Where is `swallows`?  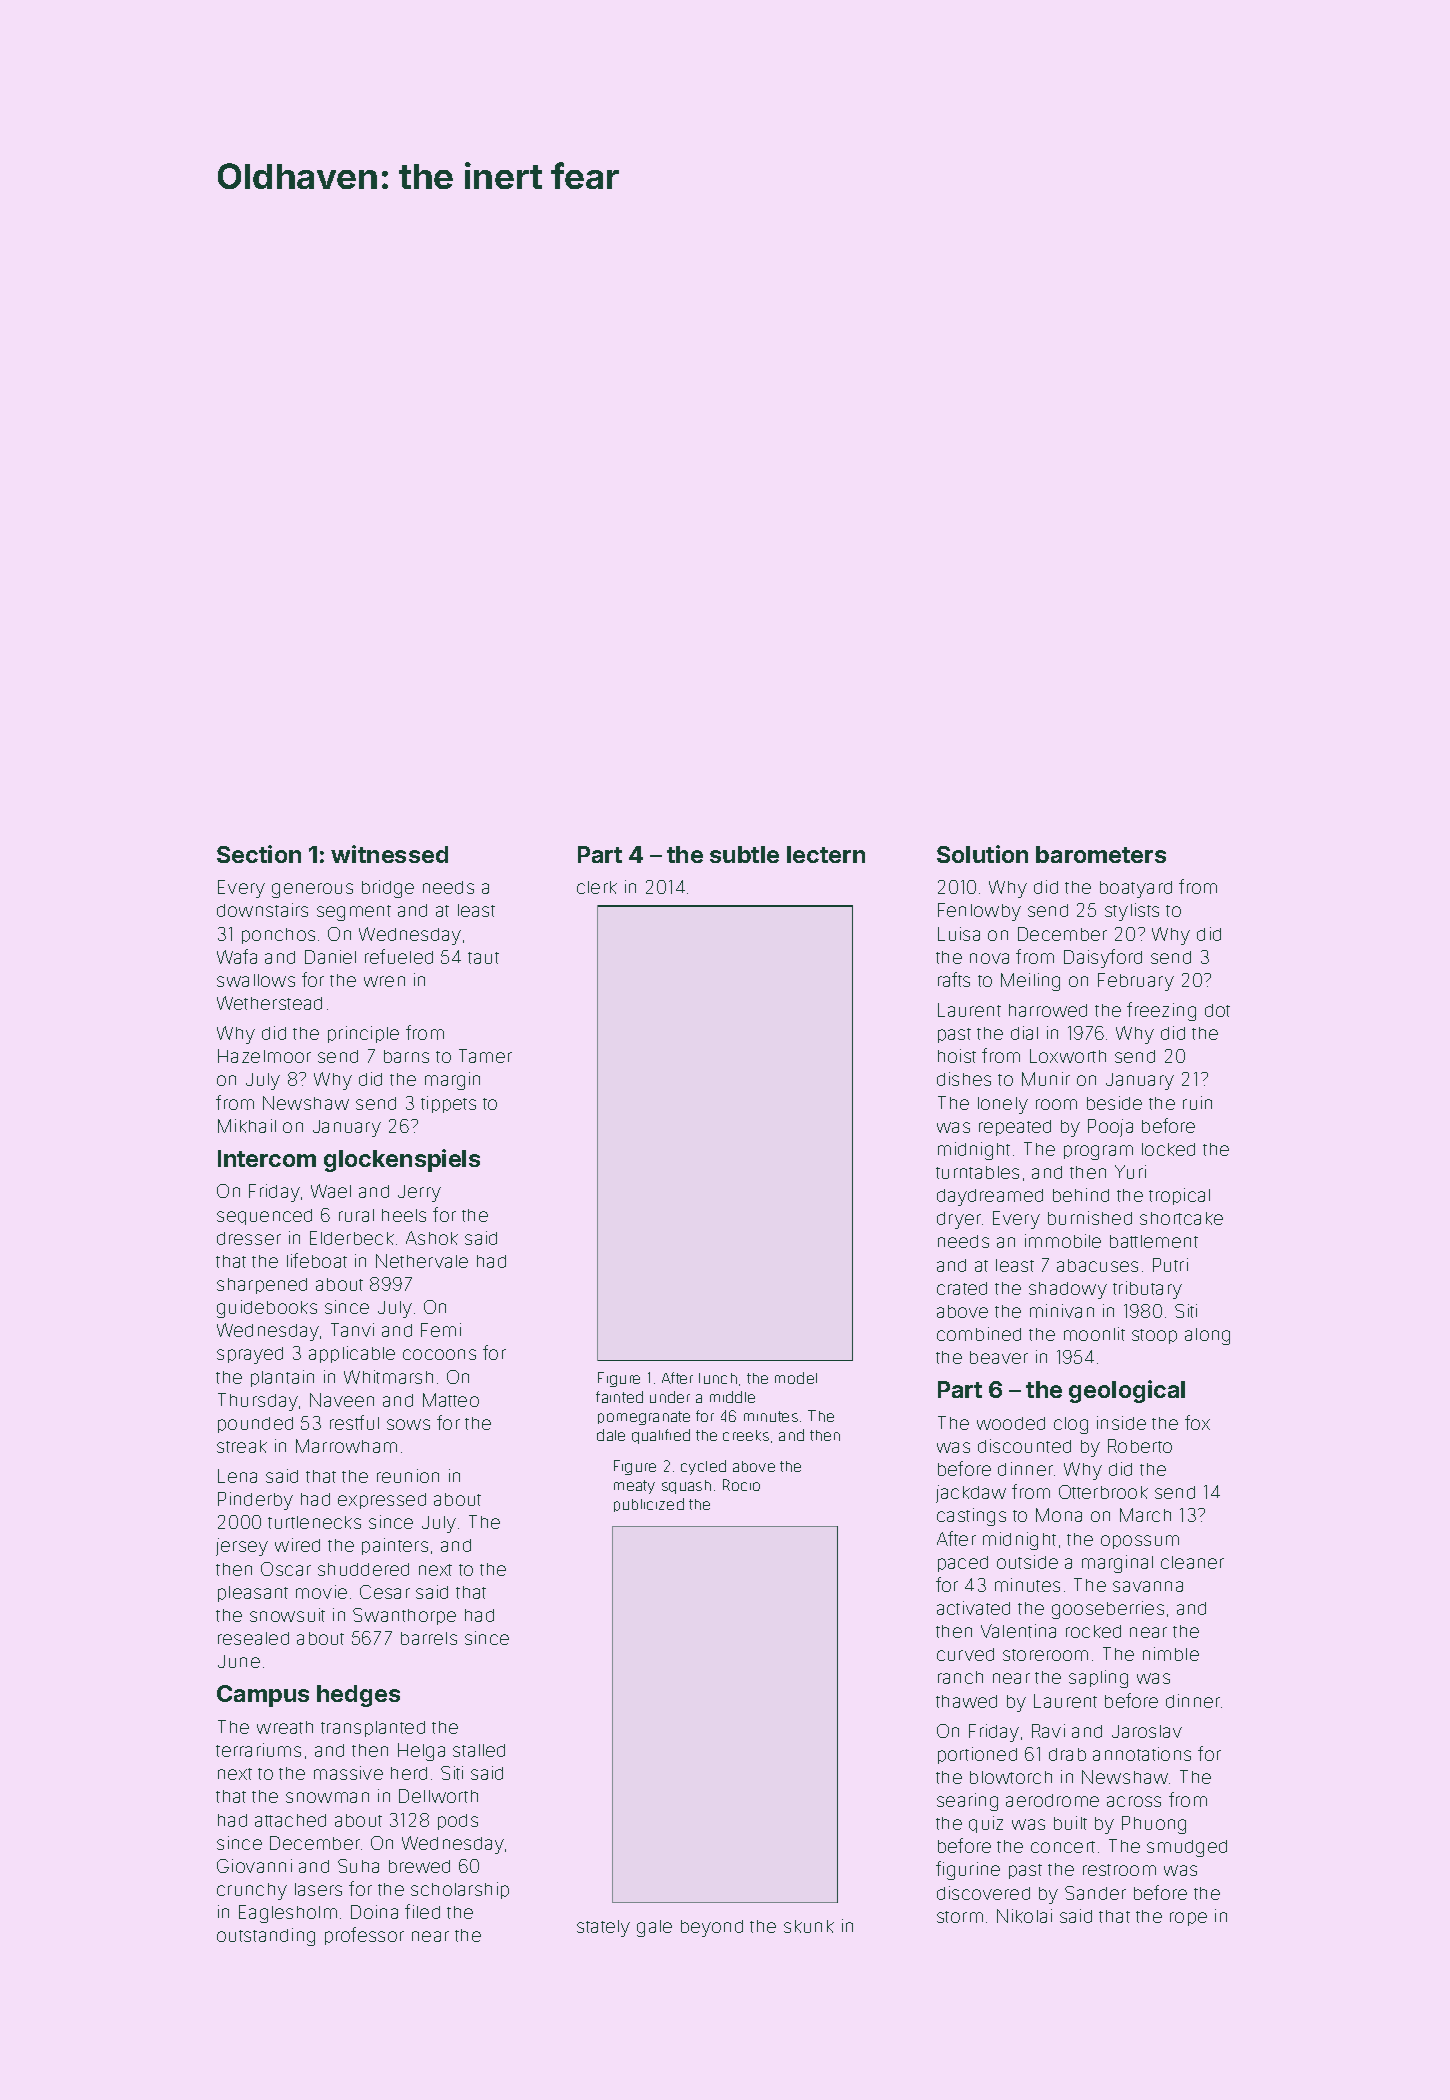
swallows is located at coordinates (256, 980).
